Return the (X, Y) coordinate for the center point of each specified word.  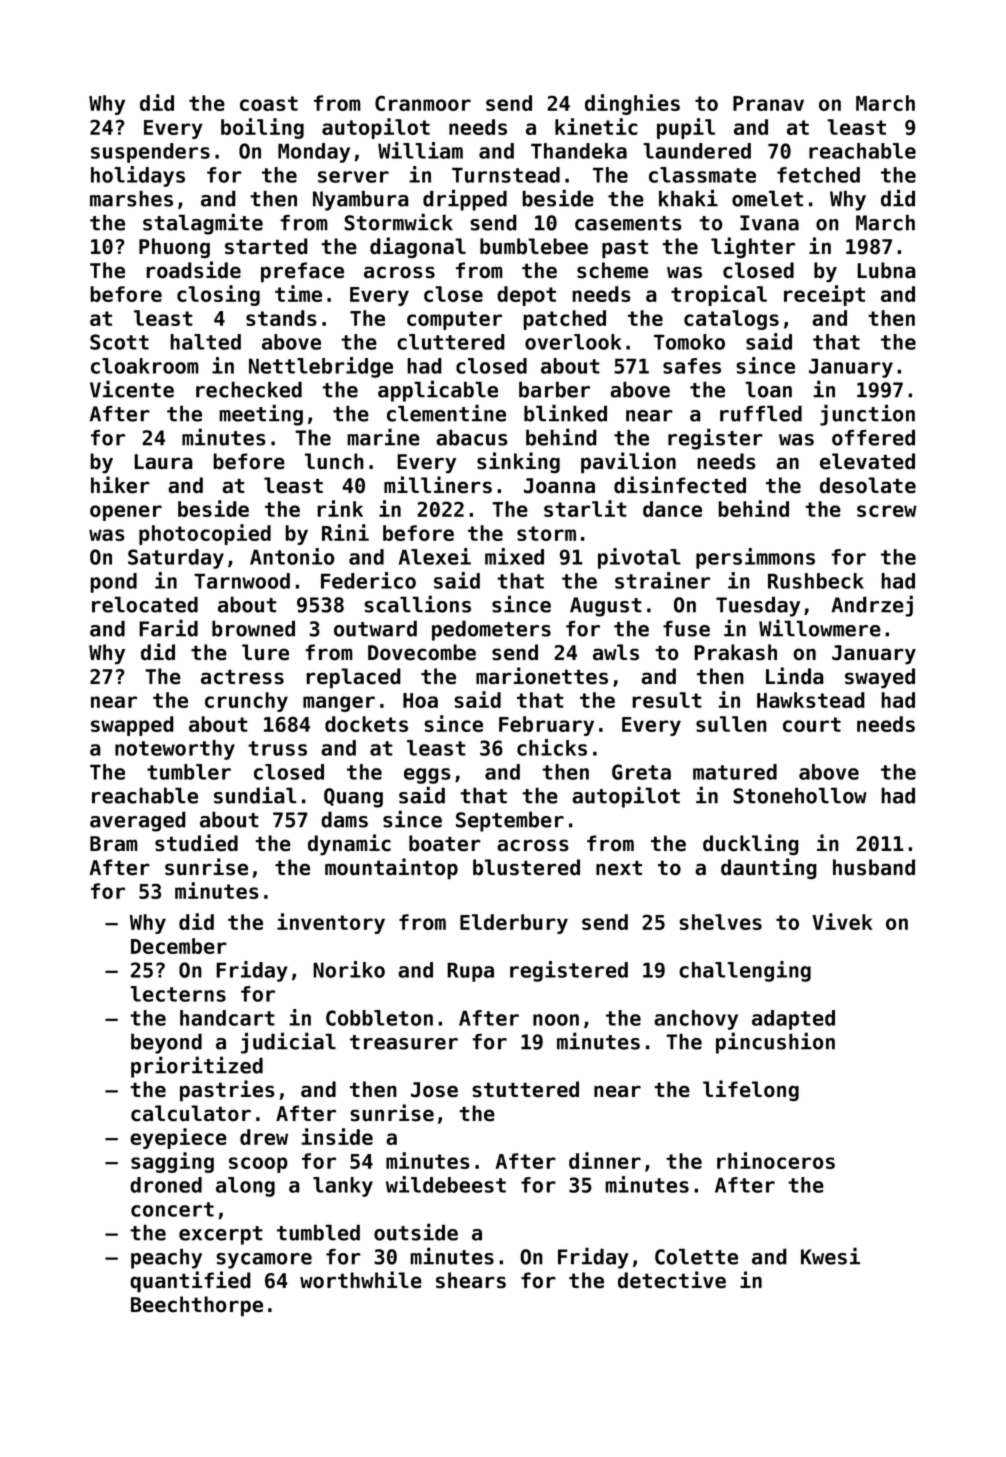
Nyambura (361, 200)
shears (471, 1280)
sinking (518, 463)
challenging (745, 971)
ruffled (761, 413)
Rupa (470, 972)
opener (126, 513)
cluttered (451, 342)
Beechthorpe (197, 1306)
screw (887, 511)
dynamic (349, 845)
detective (672, 1280)
